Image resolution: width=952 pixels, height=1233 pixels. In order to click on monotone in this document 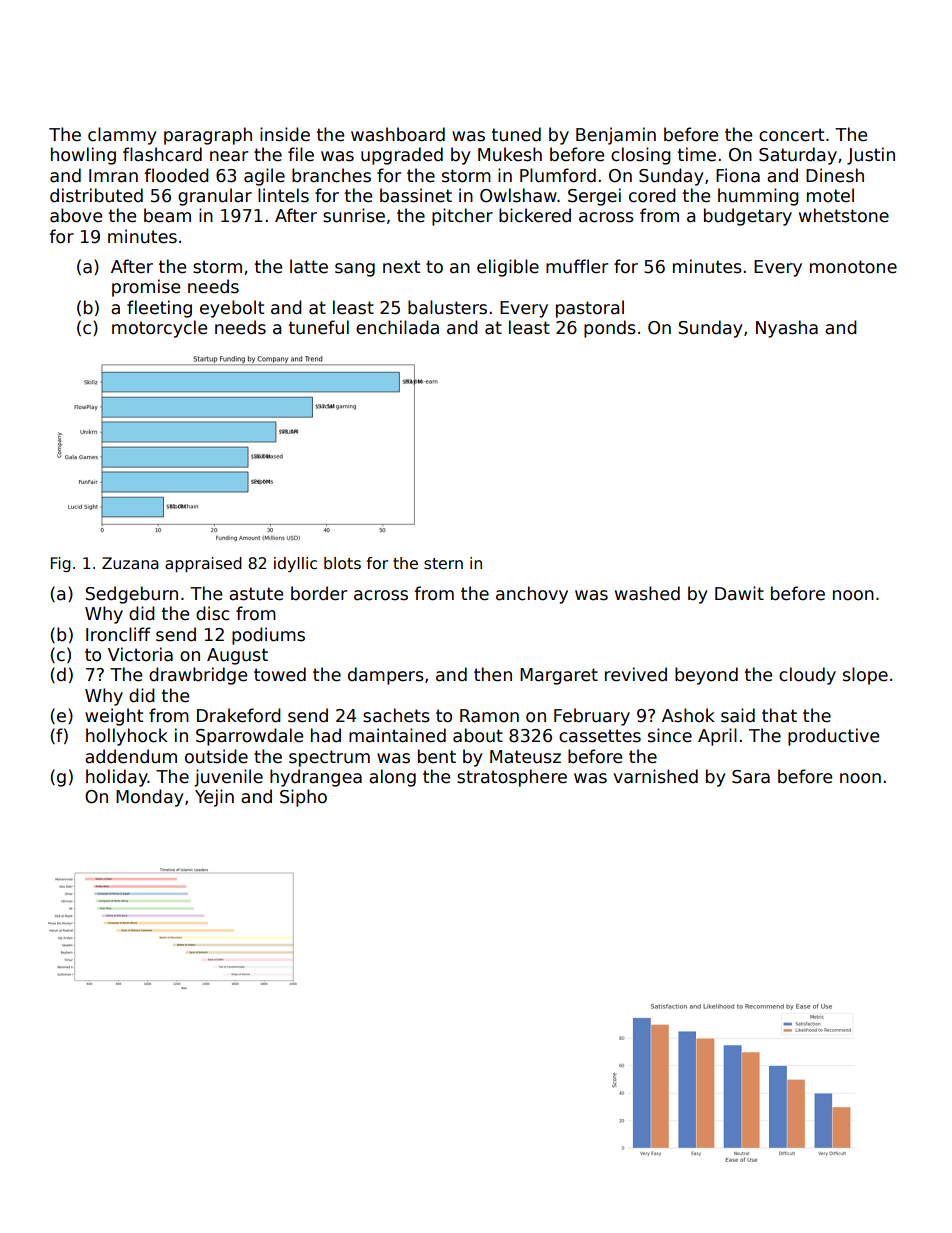, I will do `click(853, 267)`.
